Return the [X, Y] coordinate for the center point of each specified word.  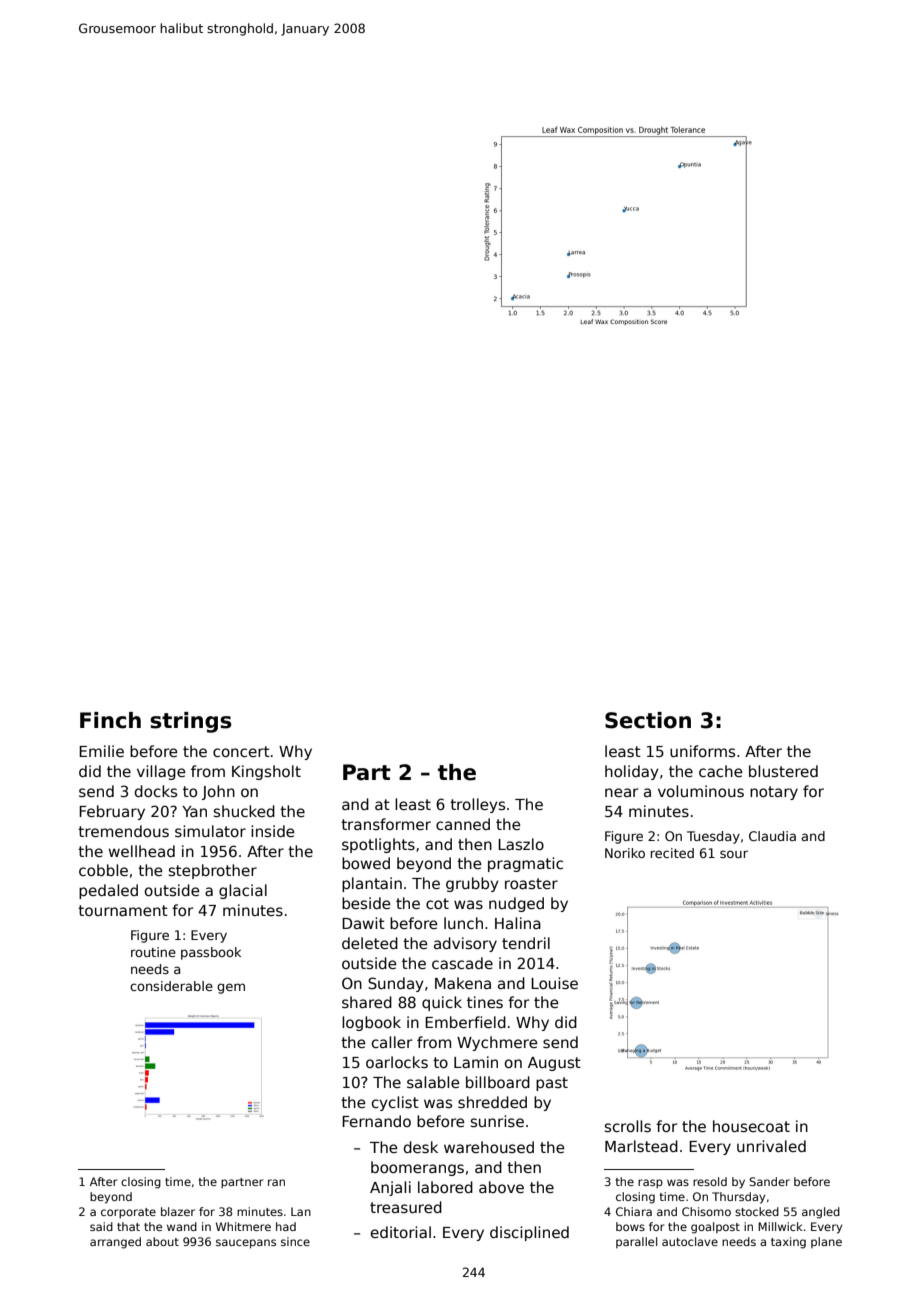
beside [366, 903]
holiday [632, 772]
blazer [178, 1211]
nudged [516, 904]
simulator [210, 831]
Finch [110, 720]
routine [153, 952]
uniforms [702, 751]
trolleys [477, 805]
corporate [128, 1213]
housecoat [751, 1126]
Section [648, 720]
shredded [492, 1102]
